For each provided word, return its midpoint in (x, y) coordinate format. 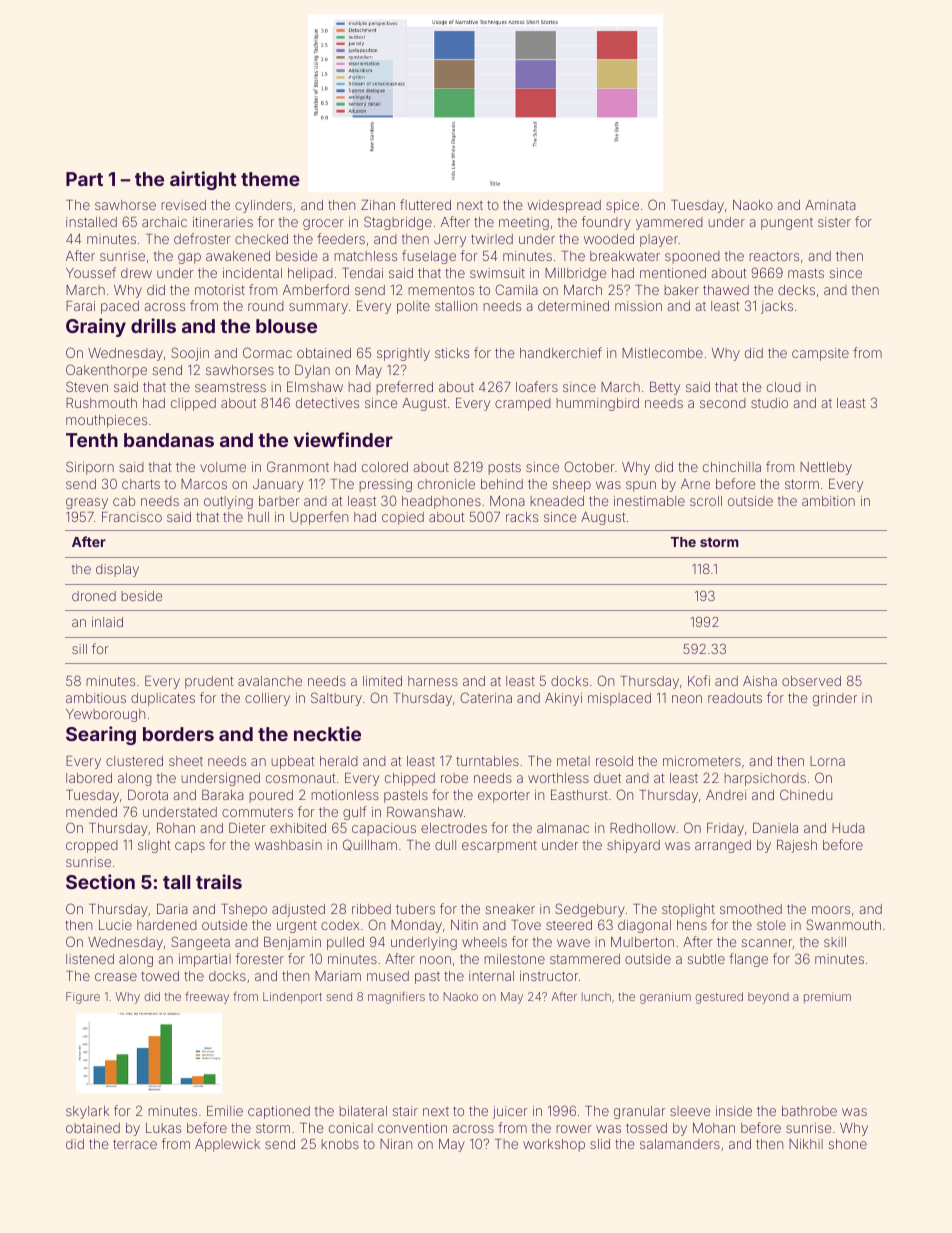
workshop (554, 1145)
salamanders (680, 1144)
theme (270, 179)
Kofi (699, 680)
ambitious (96, 698)
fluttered (425, 204)
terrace (135, 1144)
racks (522, 517)
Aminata (830, 205)
